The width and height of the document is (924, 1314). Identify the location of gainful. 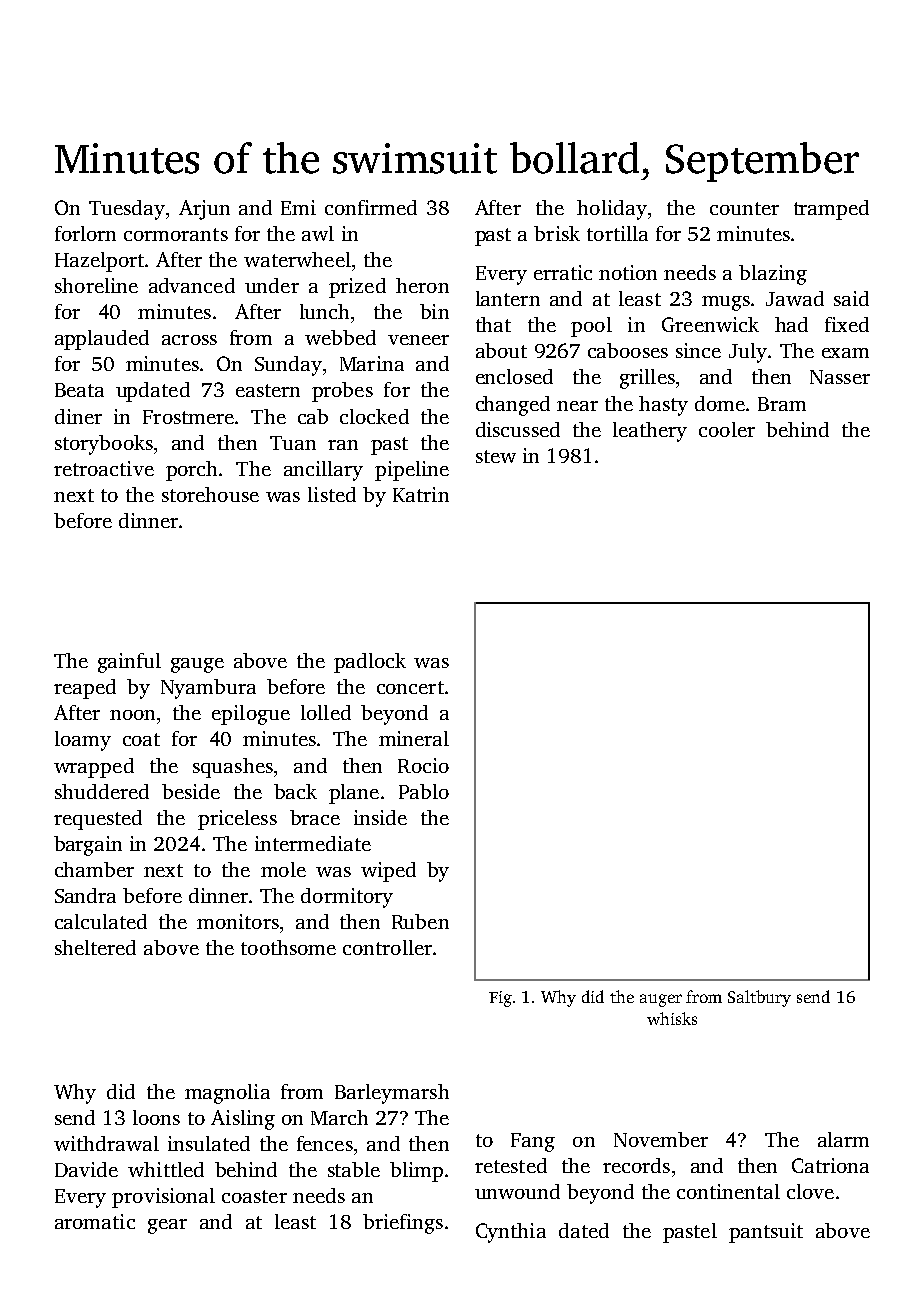
(129, 663).
